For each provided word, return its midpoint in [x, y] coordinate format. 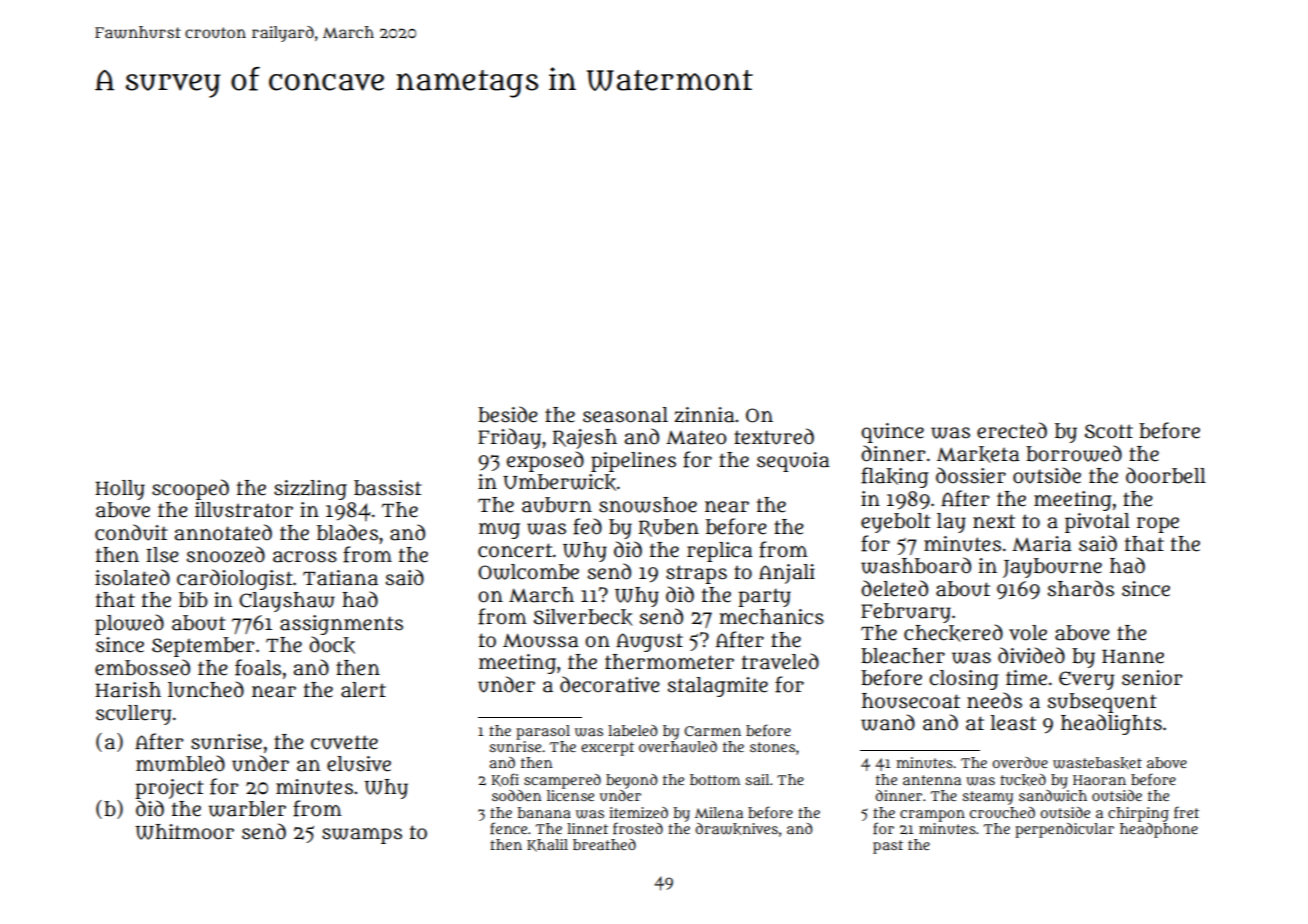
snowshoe [648, 505]
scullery [133, 715]
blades [347, 532]
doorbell [1166, 475]
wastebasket [1097, 763]
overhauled [678, 746]
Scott [1109, 431]
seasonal [625, 415]
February [906, 613]
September [203, 647]
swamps [362, 836]
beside [508, 414]
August [649, 642]
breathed [604, 844]
